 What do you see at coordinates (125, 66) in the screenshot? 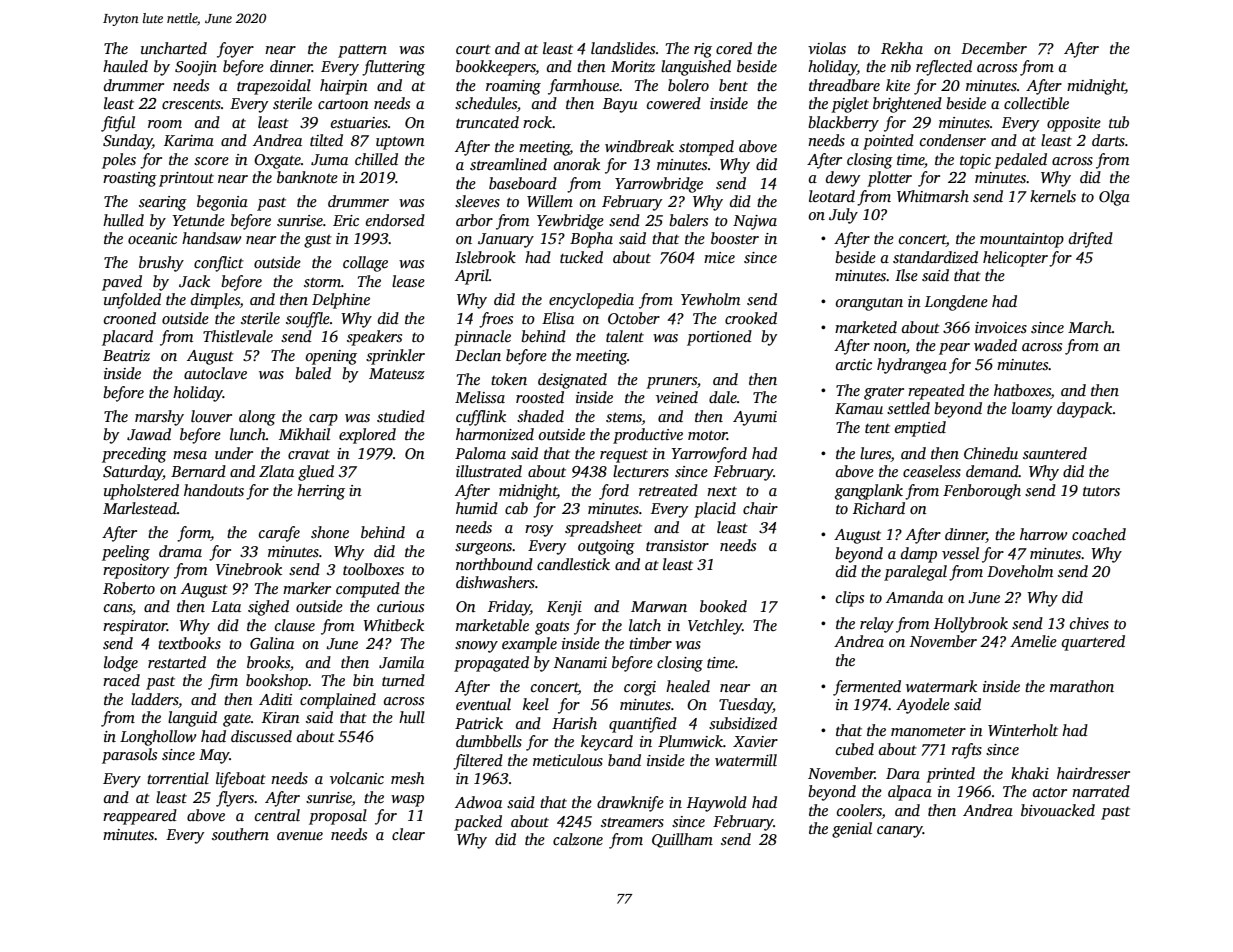
I see `hauled` at bounding box center [125, 66].
